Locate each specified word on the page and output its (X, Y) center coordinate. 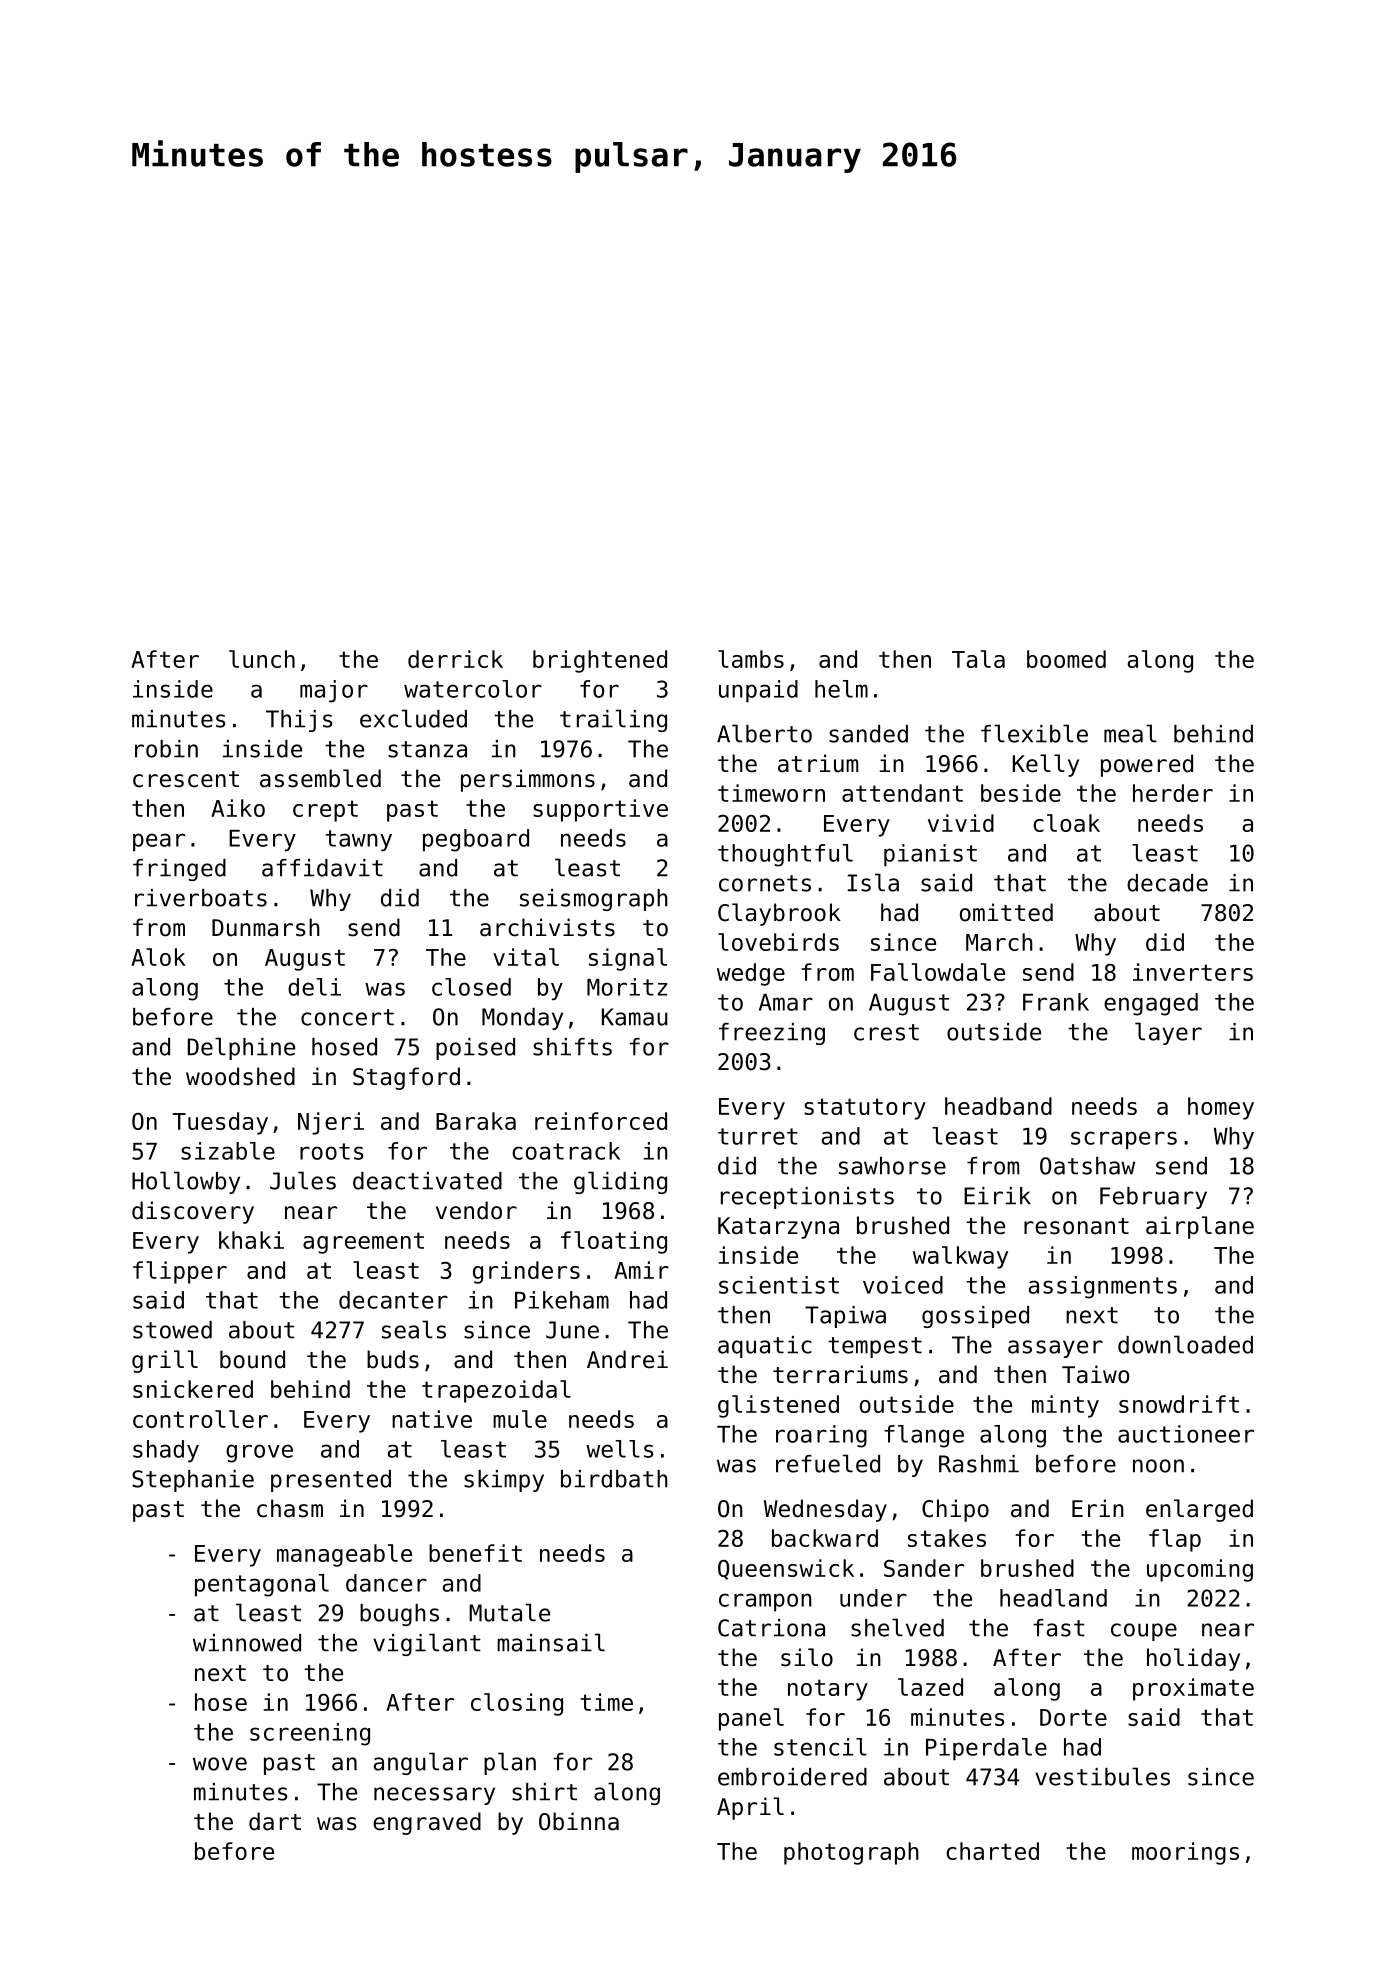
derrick (455, 659)
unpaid (758, 691)
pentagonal (262, 1585)
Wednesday (825, 1510)
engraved (427, 1823)
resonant (1076, 1226)
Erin (1098, 1508)
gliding (620, 1182)
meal (1130, 733)
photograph (851, 1853)
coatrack (566, 1151)
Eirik (997, 1196)
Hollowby (186, 1182)
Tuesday (220, 1123)
